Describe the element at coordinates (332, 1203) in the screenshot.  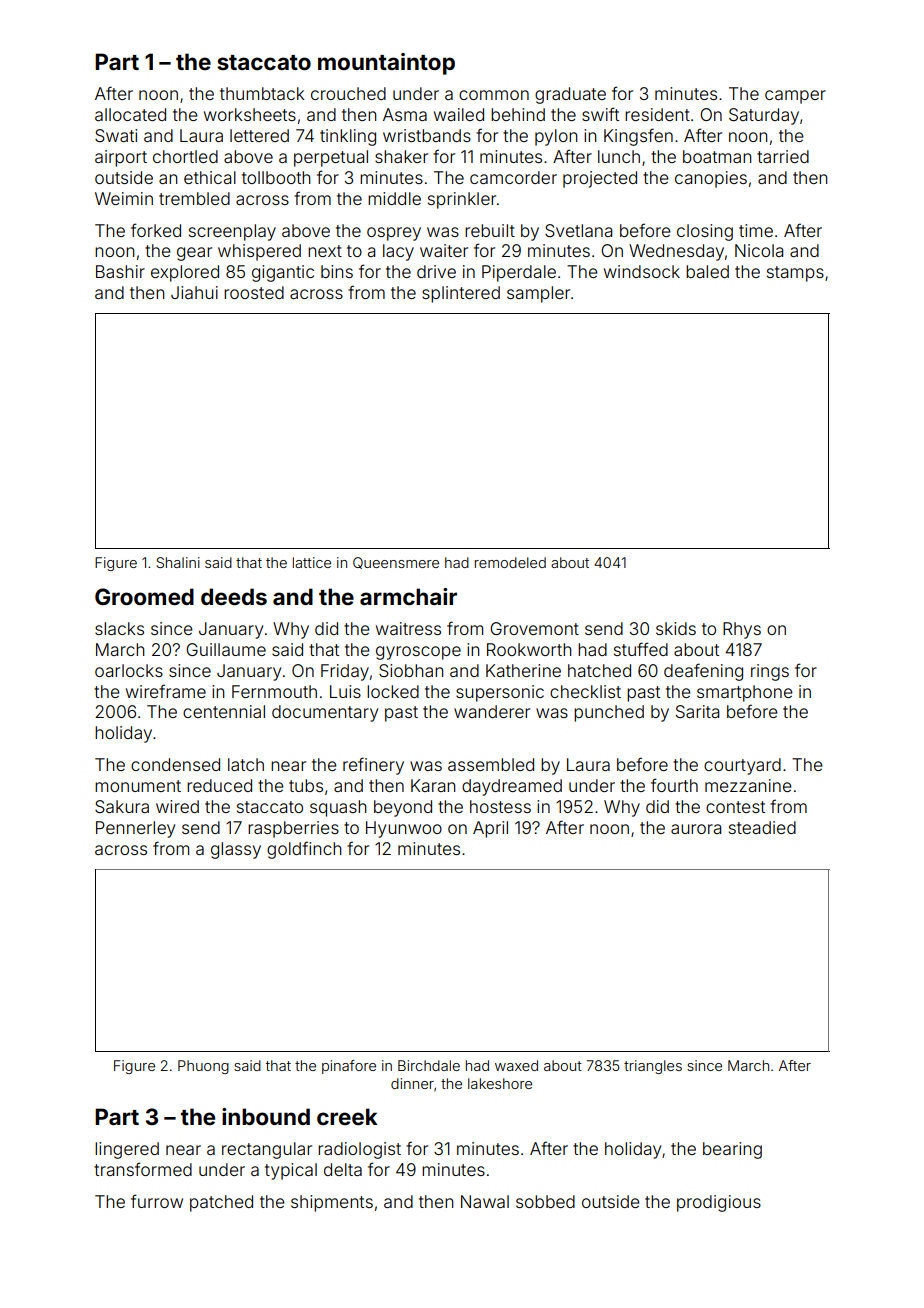
I see `shipments` at that location.
